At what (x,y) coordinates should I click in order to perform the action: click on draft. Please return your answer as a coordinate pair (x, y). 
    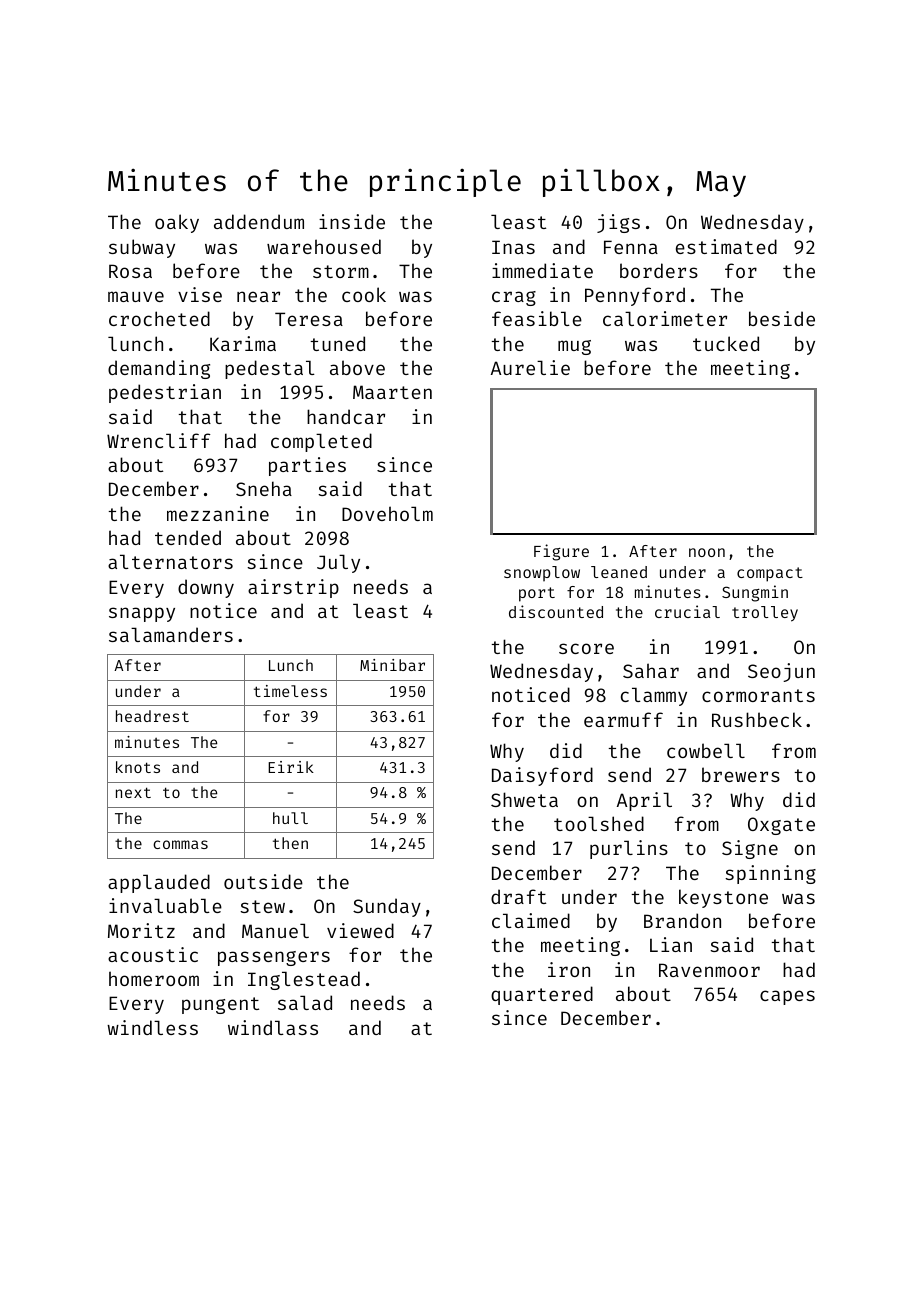
    Looking at the image, I should click on (518, 896).
